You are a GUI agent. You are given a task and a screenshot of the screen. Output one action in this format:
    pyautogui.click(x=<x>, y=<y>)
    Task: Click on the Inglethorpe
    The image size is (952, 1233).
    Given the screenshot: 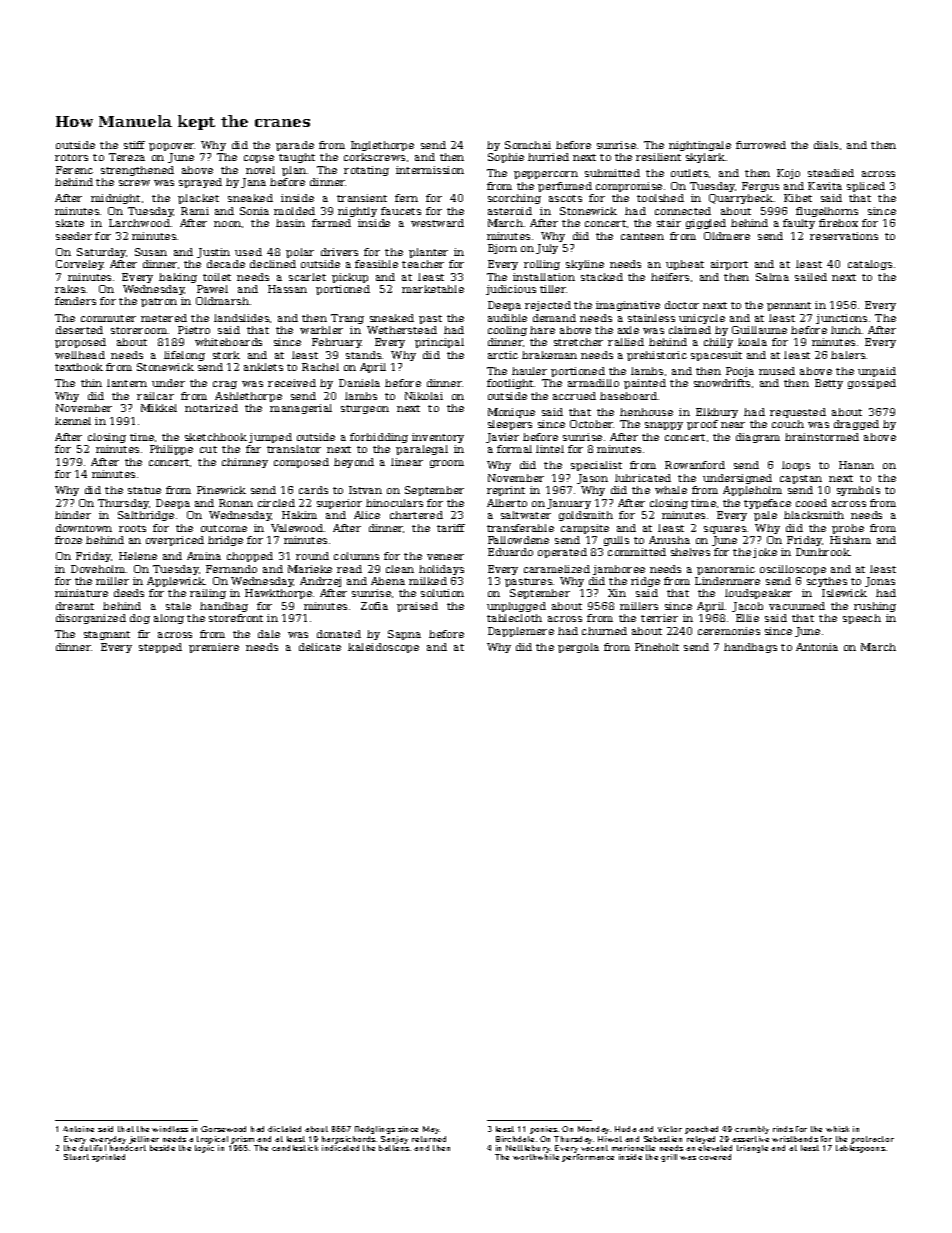 What is the action you would take?
    pyautogui.click(x=382, y=146)
